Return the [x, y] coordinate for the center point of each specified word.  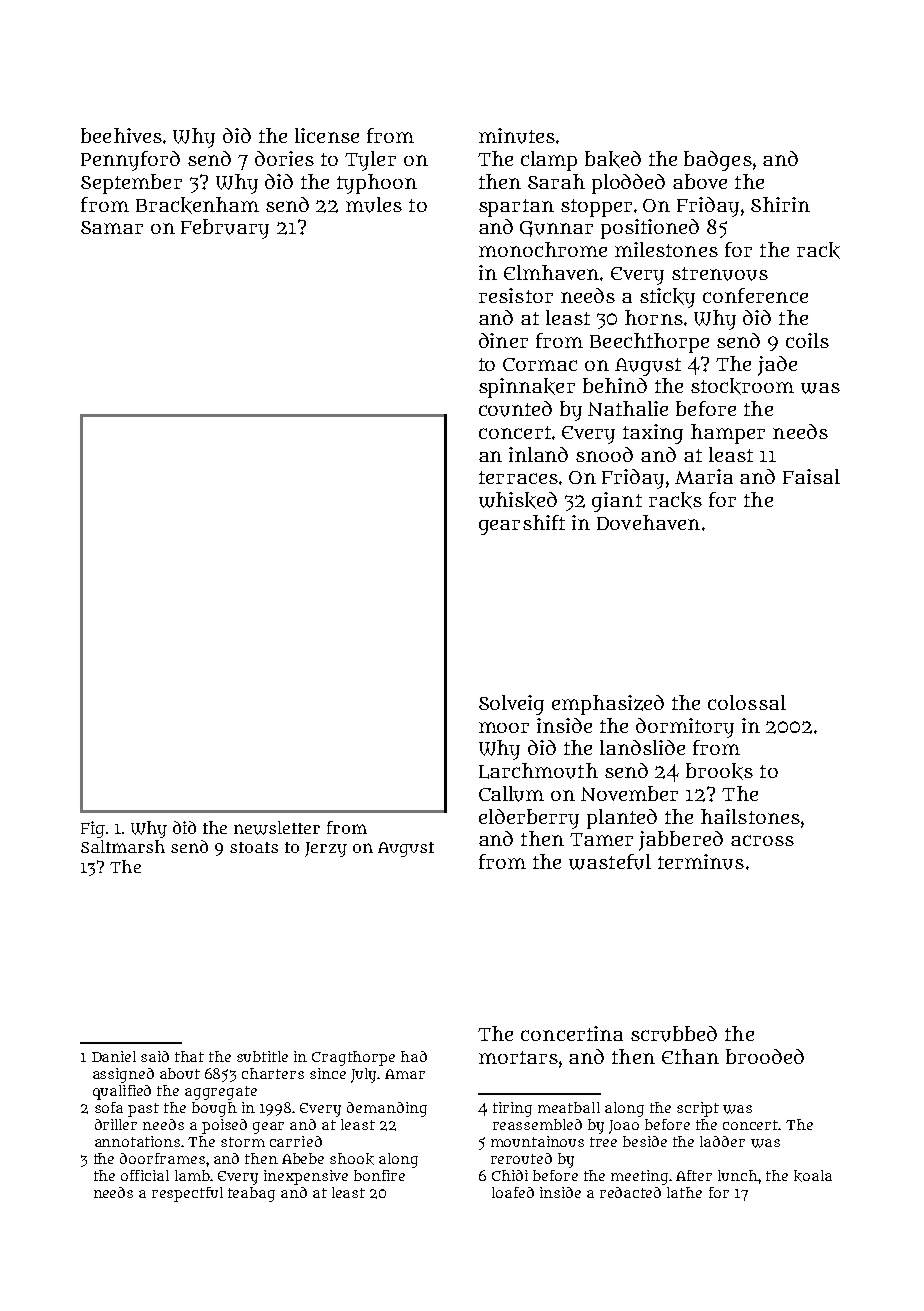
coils [807, 340]
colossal [747, 702]
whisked [518, 500]
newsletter [277, 828]
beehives [121, 135]
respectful [187, 1194]
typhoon [377, 184]
